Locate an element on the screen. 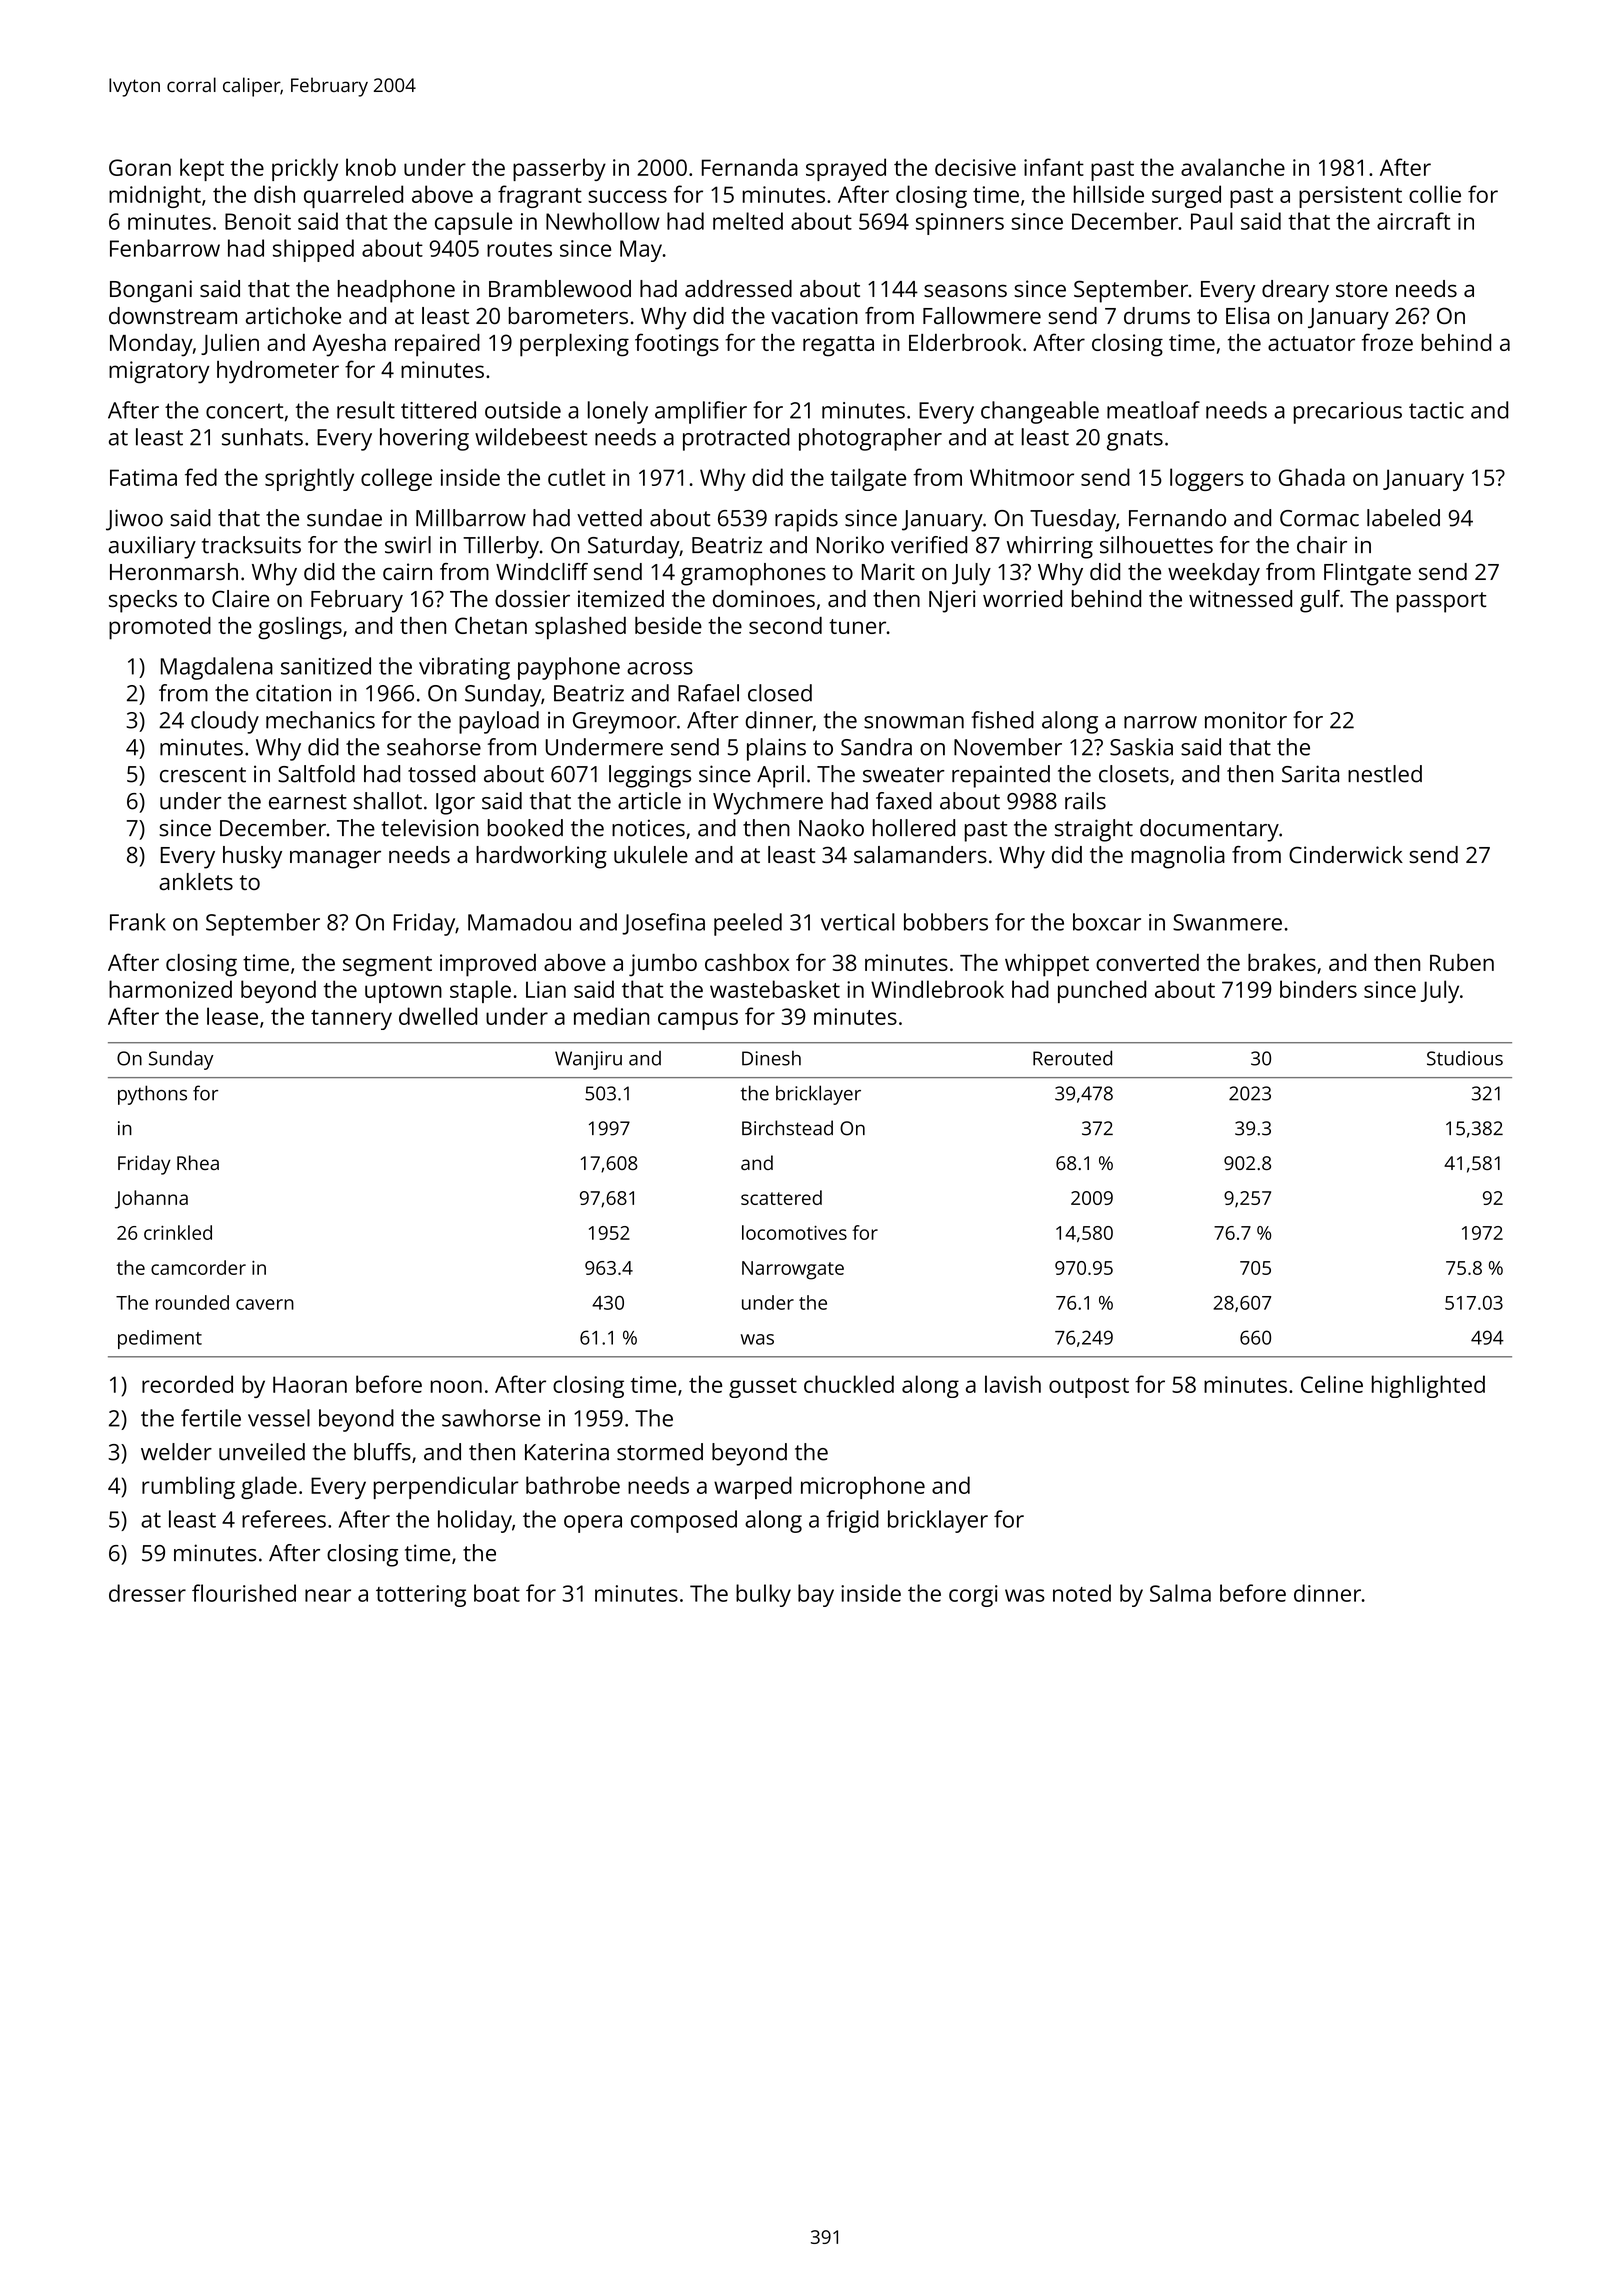  avalanche is located at coordinates (1233, 167).
